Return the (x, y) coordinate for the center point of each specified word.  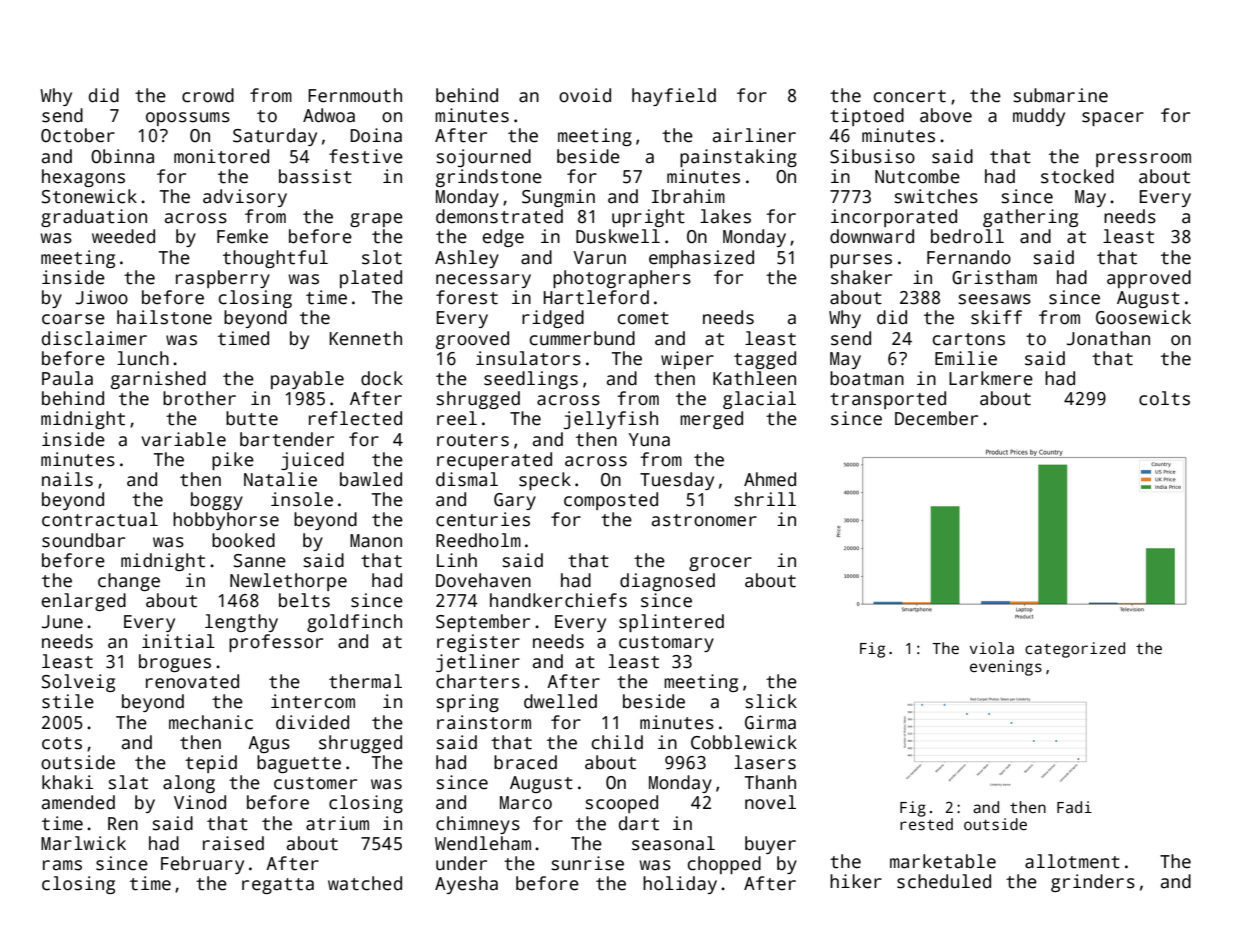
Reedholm (478, 540)
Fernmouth (355, 95)
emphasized (701, 259)
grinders (1093, 883)
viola (992, 648)
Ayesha (466, 885)
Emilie (966, 358)
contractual (100, 519)
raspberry (223, 279)
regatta (278, 886)
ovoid (585, 95)
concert (910, 96)
